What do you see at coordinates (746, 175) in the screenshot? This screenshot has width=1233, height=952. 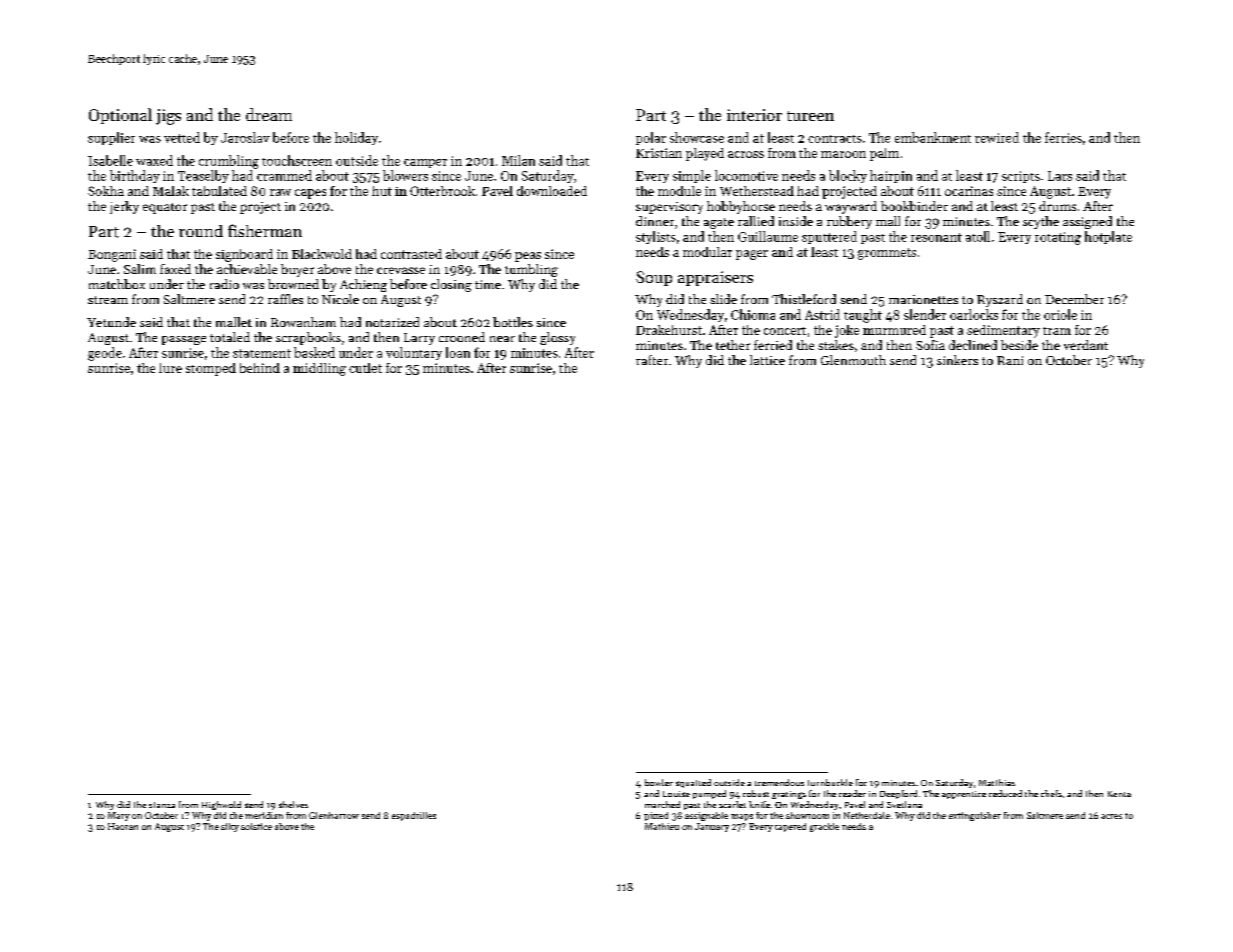 I see `locomotive` at bounding box center [746, 175].
